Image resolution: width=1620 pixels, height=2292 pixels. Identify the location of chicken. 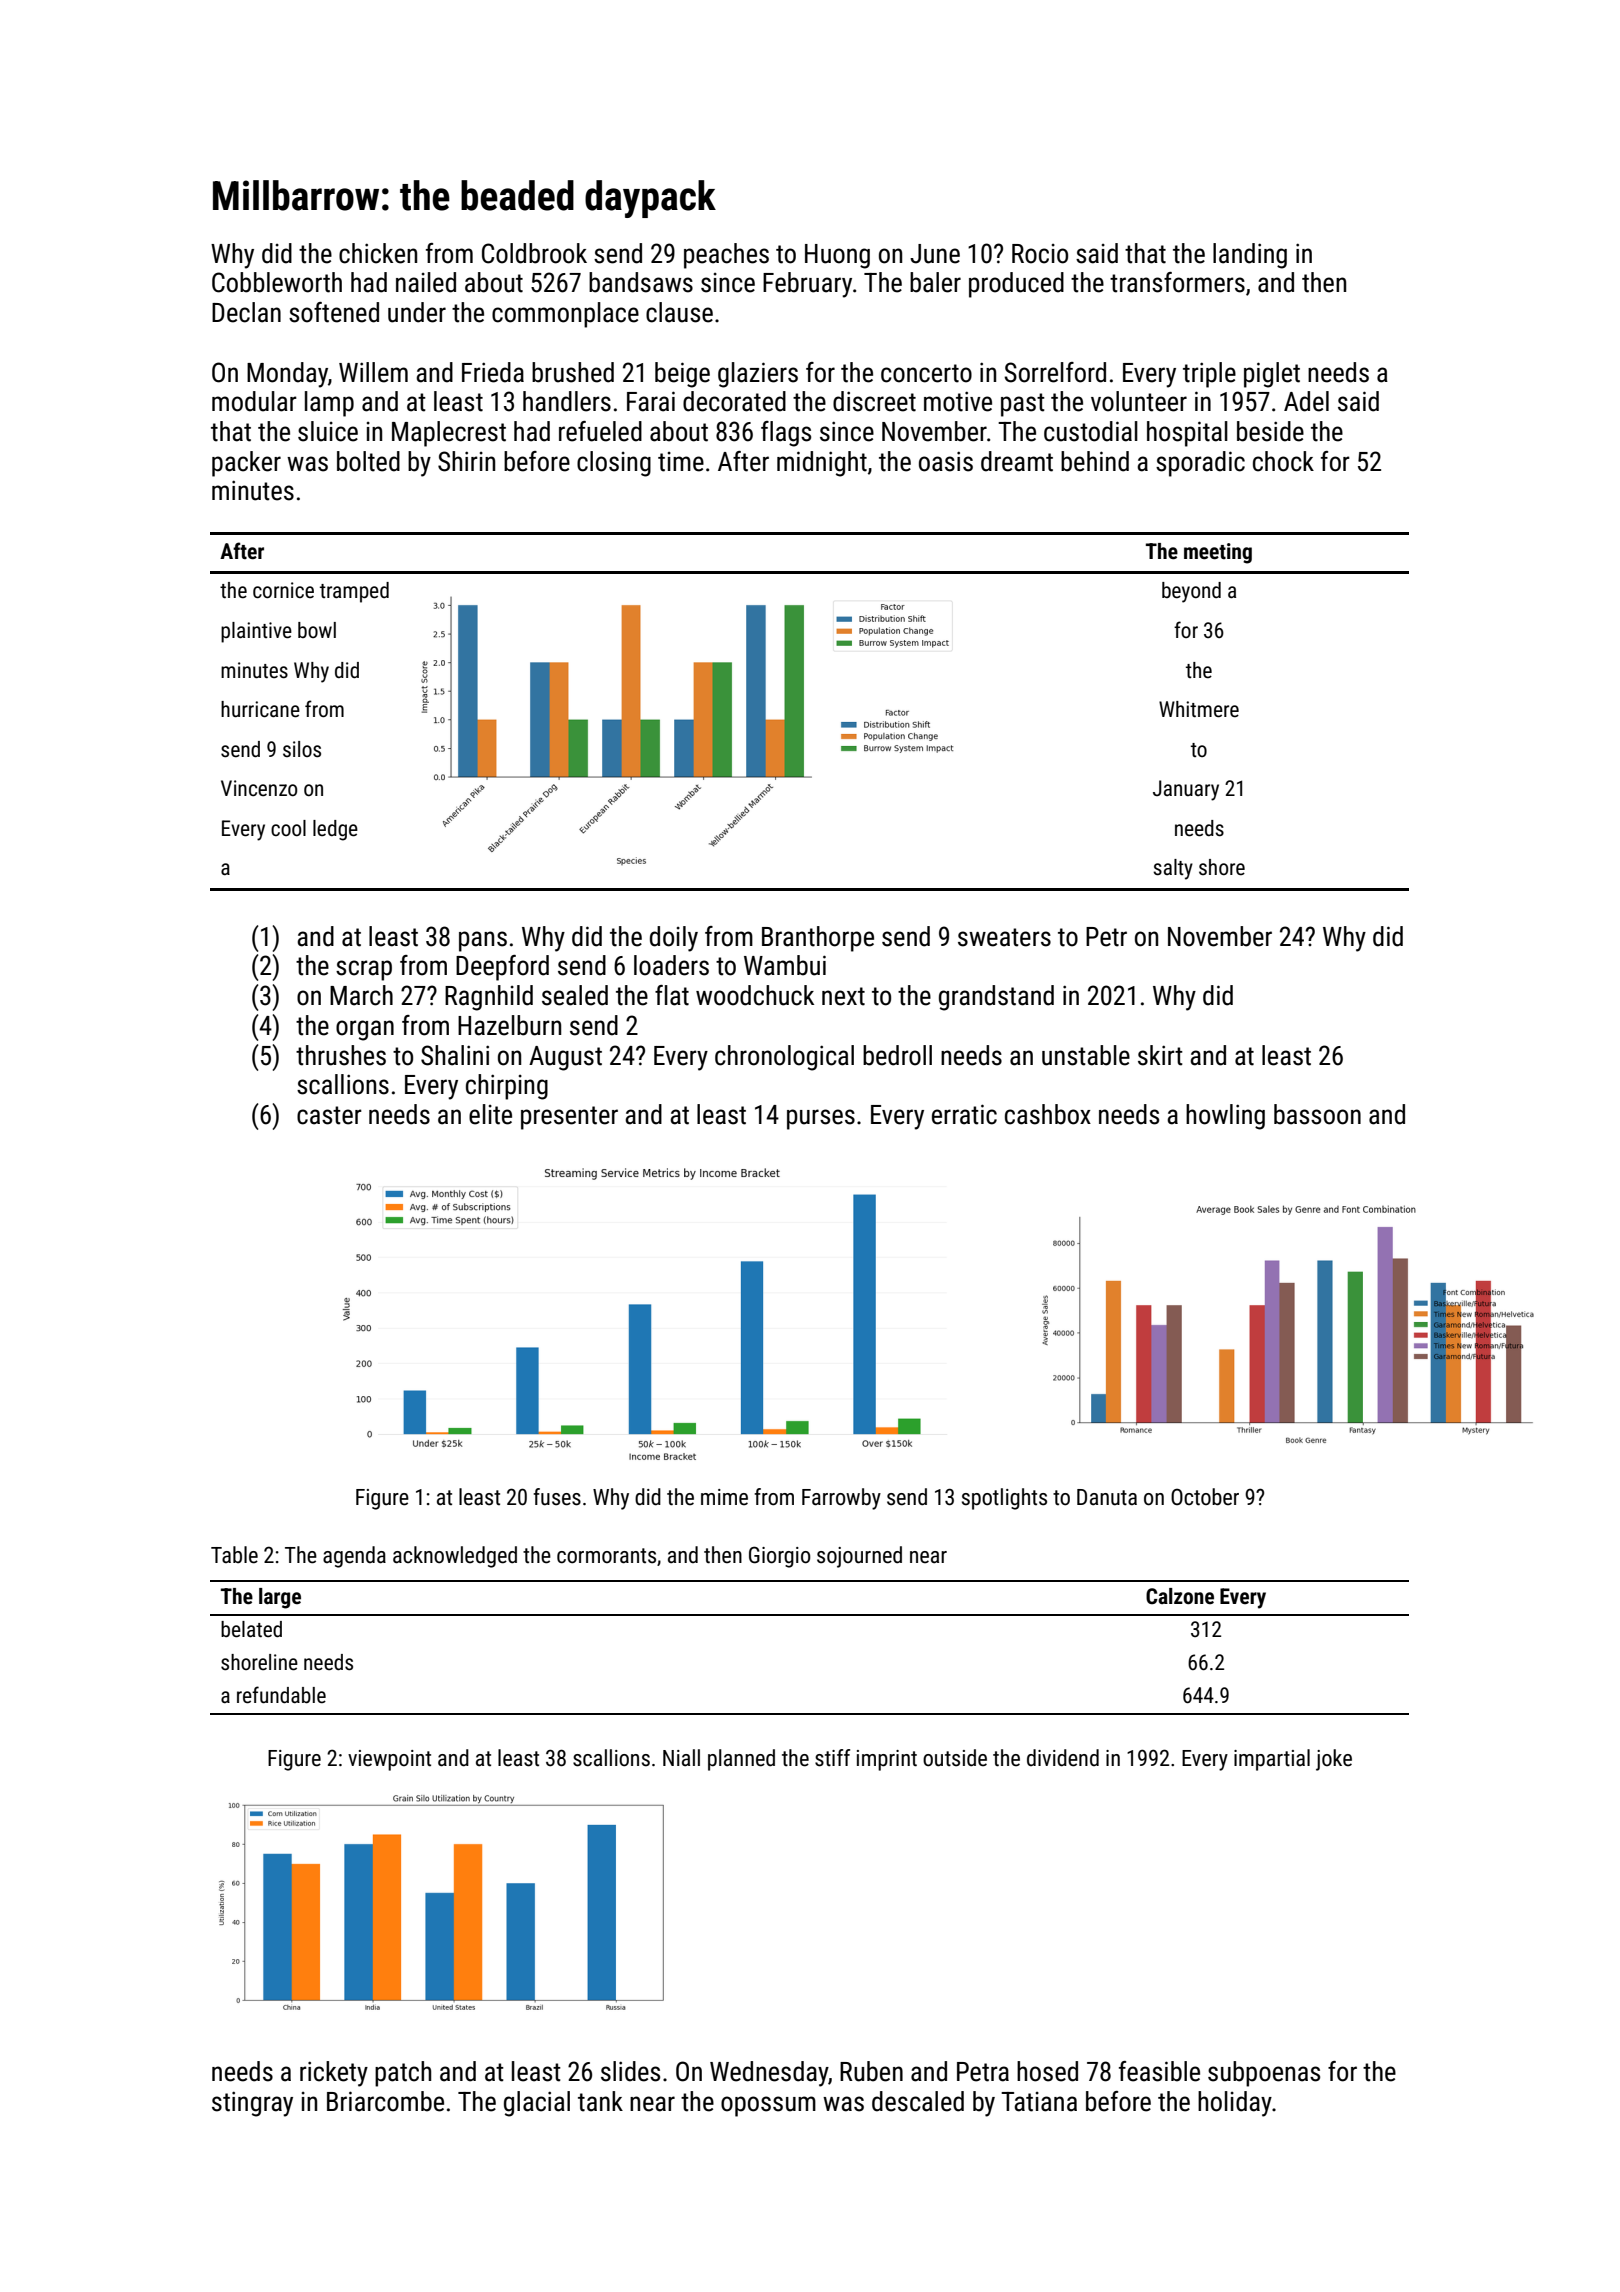
(378, 253).
